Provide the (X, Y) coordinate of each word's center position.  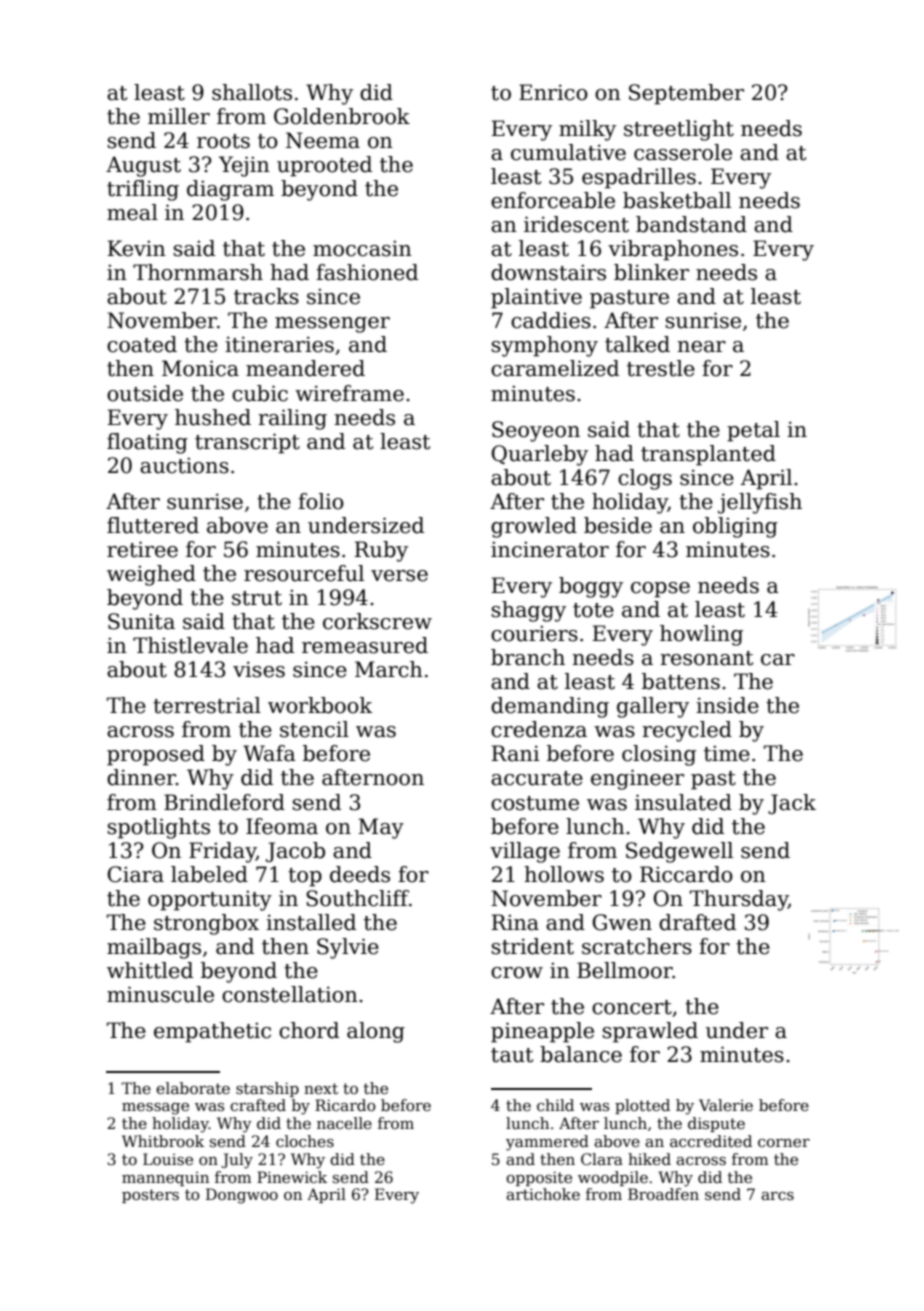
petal (753, 431)
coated (142, 344)
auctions (184, 466)
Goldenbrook (342, 116)
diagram (230, 190)
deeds (360, 874)
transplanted (708, 455)
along (376, 1032)
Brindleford (224, 802)
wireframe (349, 393)
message (155, 1109)
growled (534, 527)
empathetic (212, 1032)
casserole (683, 152)
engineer (637, 779)
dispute (716, 1124)
